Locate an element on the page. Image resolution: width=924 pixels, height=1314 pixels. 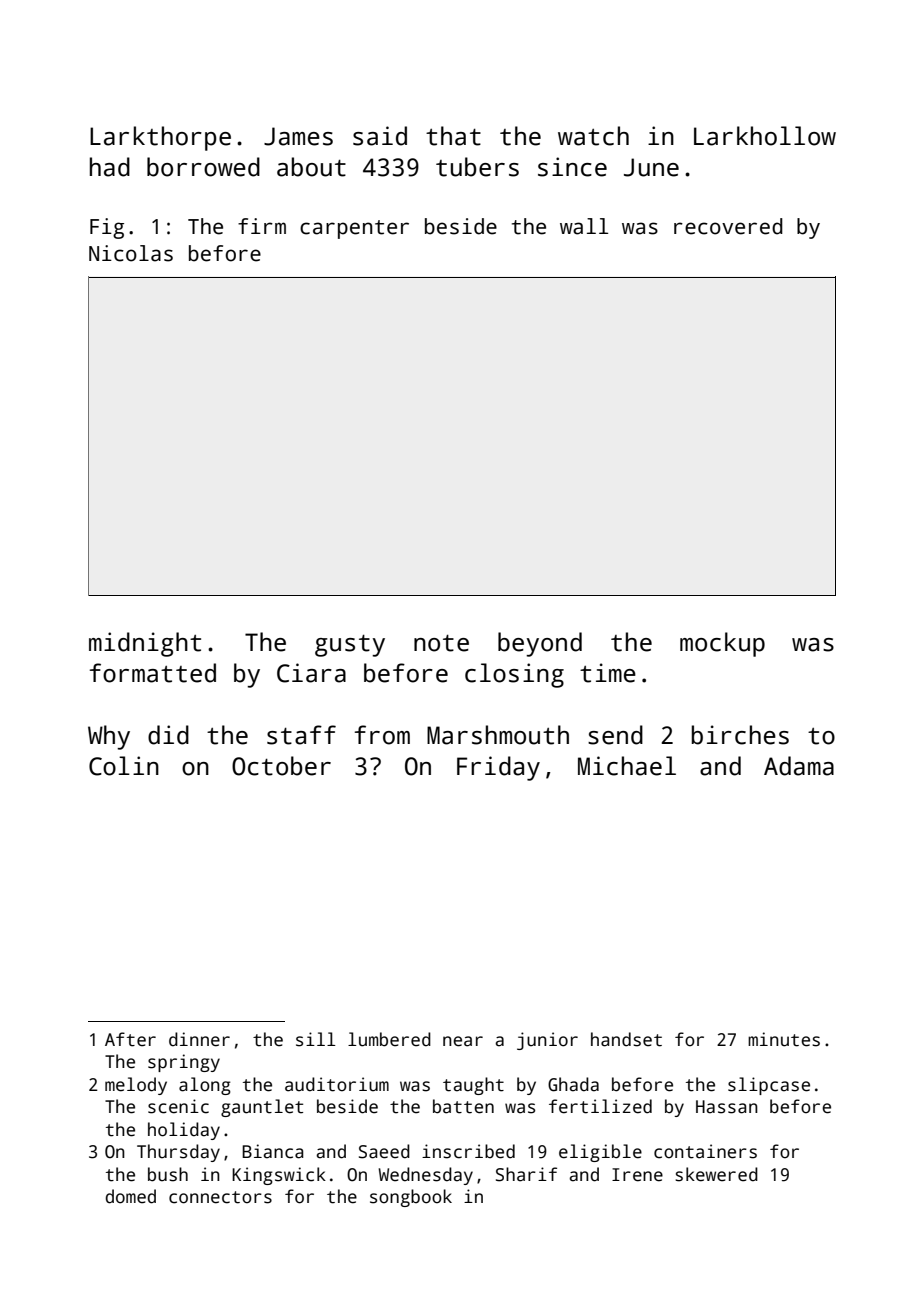
that is located at coordinates (453, 136).
